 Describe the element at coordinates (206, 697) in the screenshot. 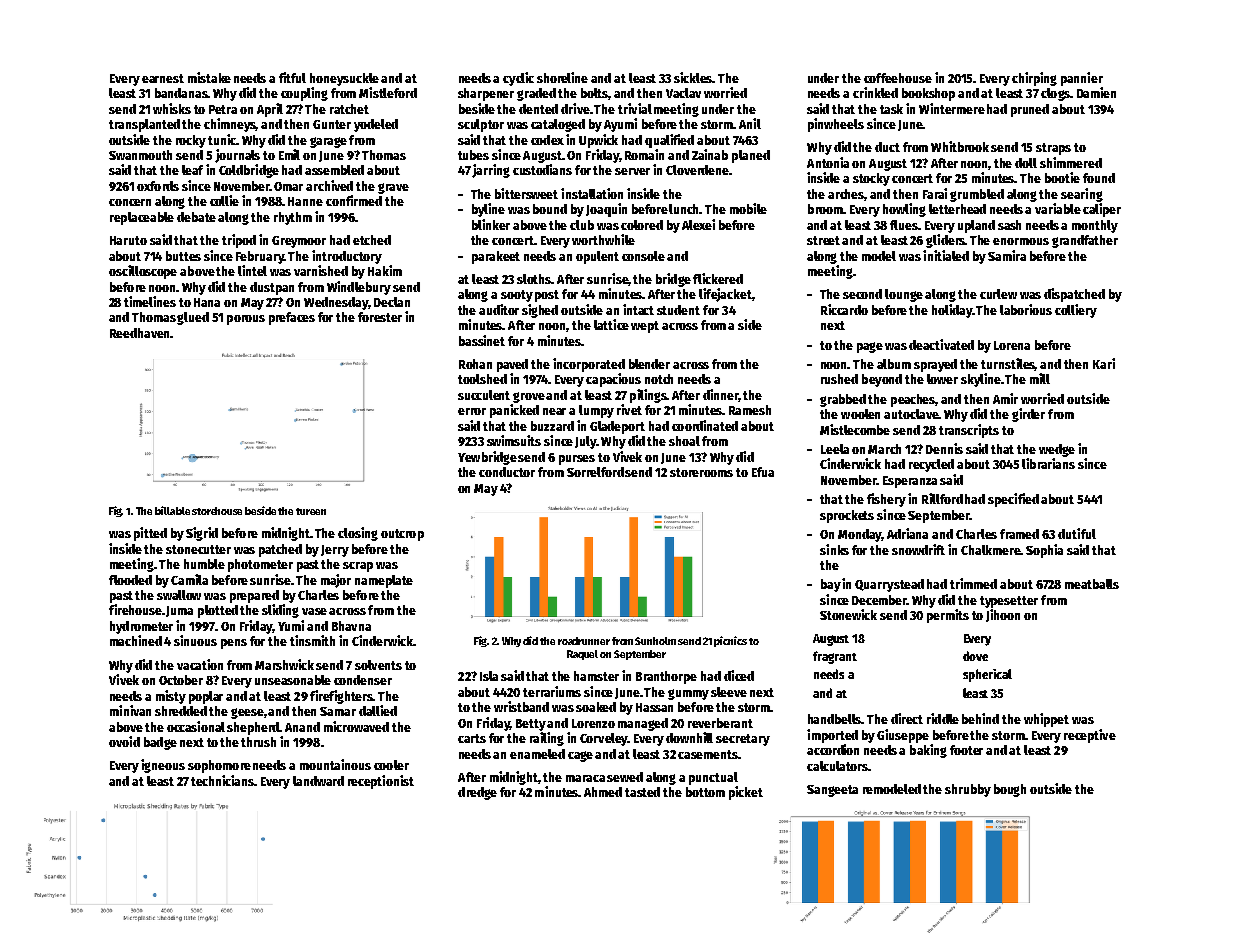

I see `poplar` at that location.
